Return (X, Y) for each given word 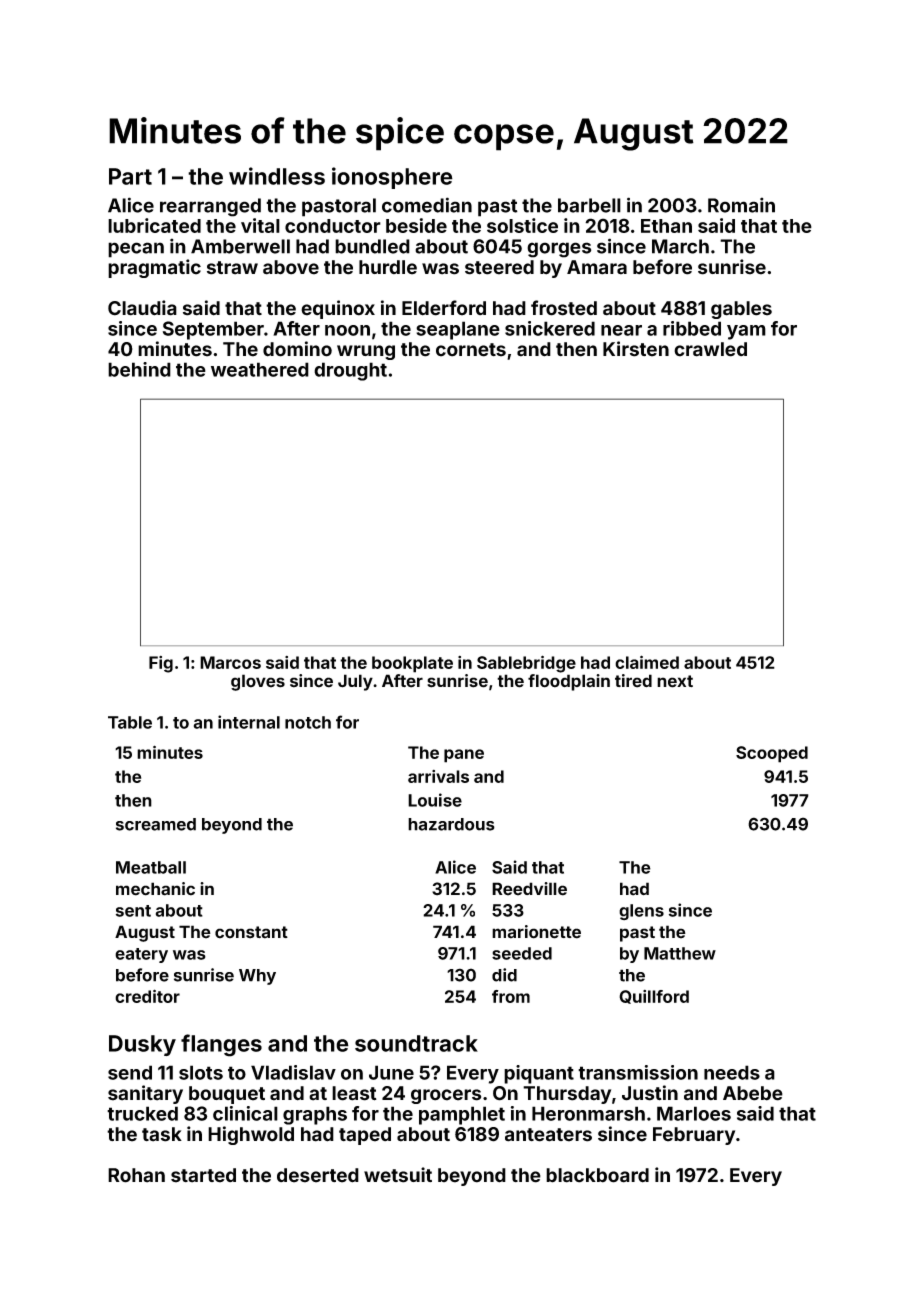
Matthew (680, 953)
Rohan (136, 1175)
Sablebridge (526, 664)
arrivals (438, 776)
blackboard (597, 1175)
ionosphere (392, 178)
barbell (589, 205)
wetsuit (398, 1175)
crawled (710, 349)
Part (130, 176)
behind (139, 369)
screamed (156, 824)
